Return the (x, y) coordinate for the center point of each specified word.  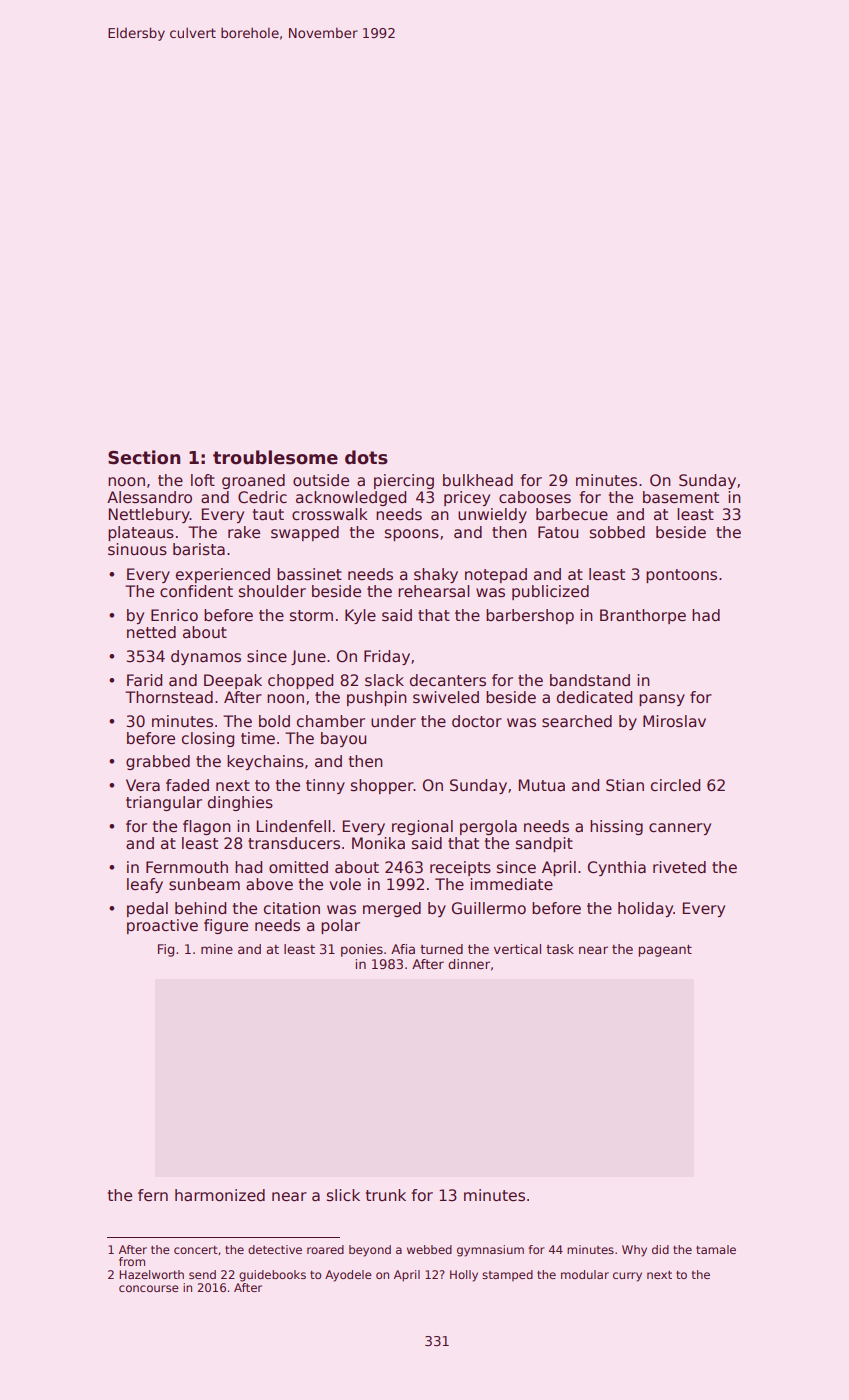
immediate (511, 884)
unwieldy (492, 515)
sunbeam (204, 884)
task (560, 949)
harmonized (220, 1195)
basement (681, 497)
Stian (625, 785)
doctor (477, 721)
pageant (665, 951)
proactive (162, 926)
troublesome (275, 457)
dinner (469, 964)
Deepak (233, 681)
